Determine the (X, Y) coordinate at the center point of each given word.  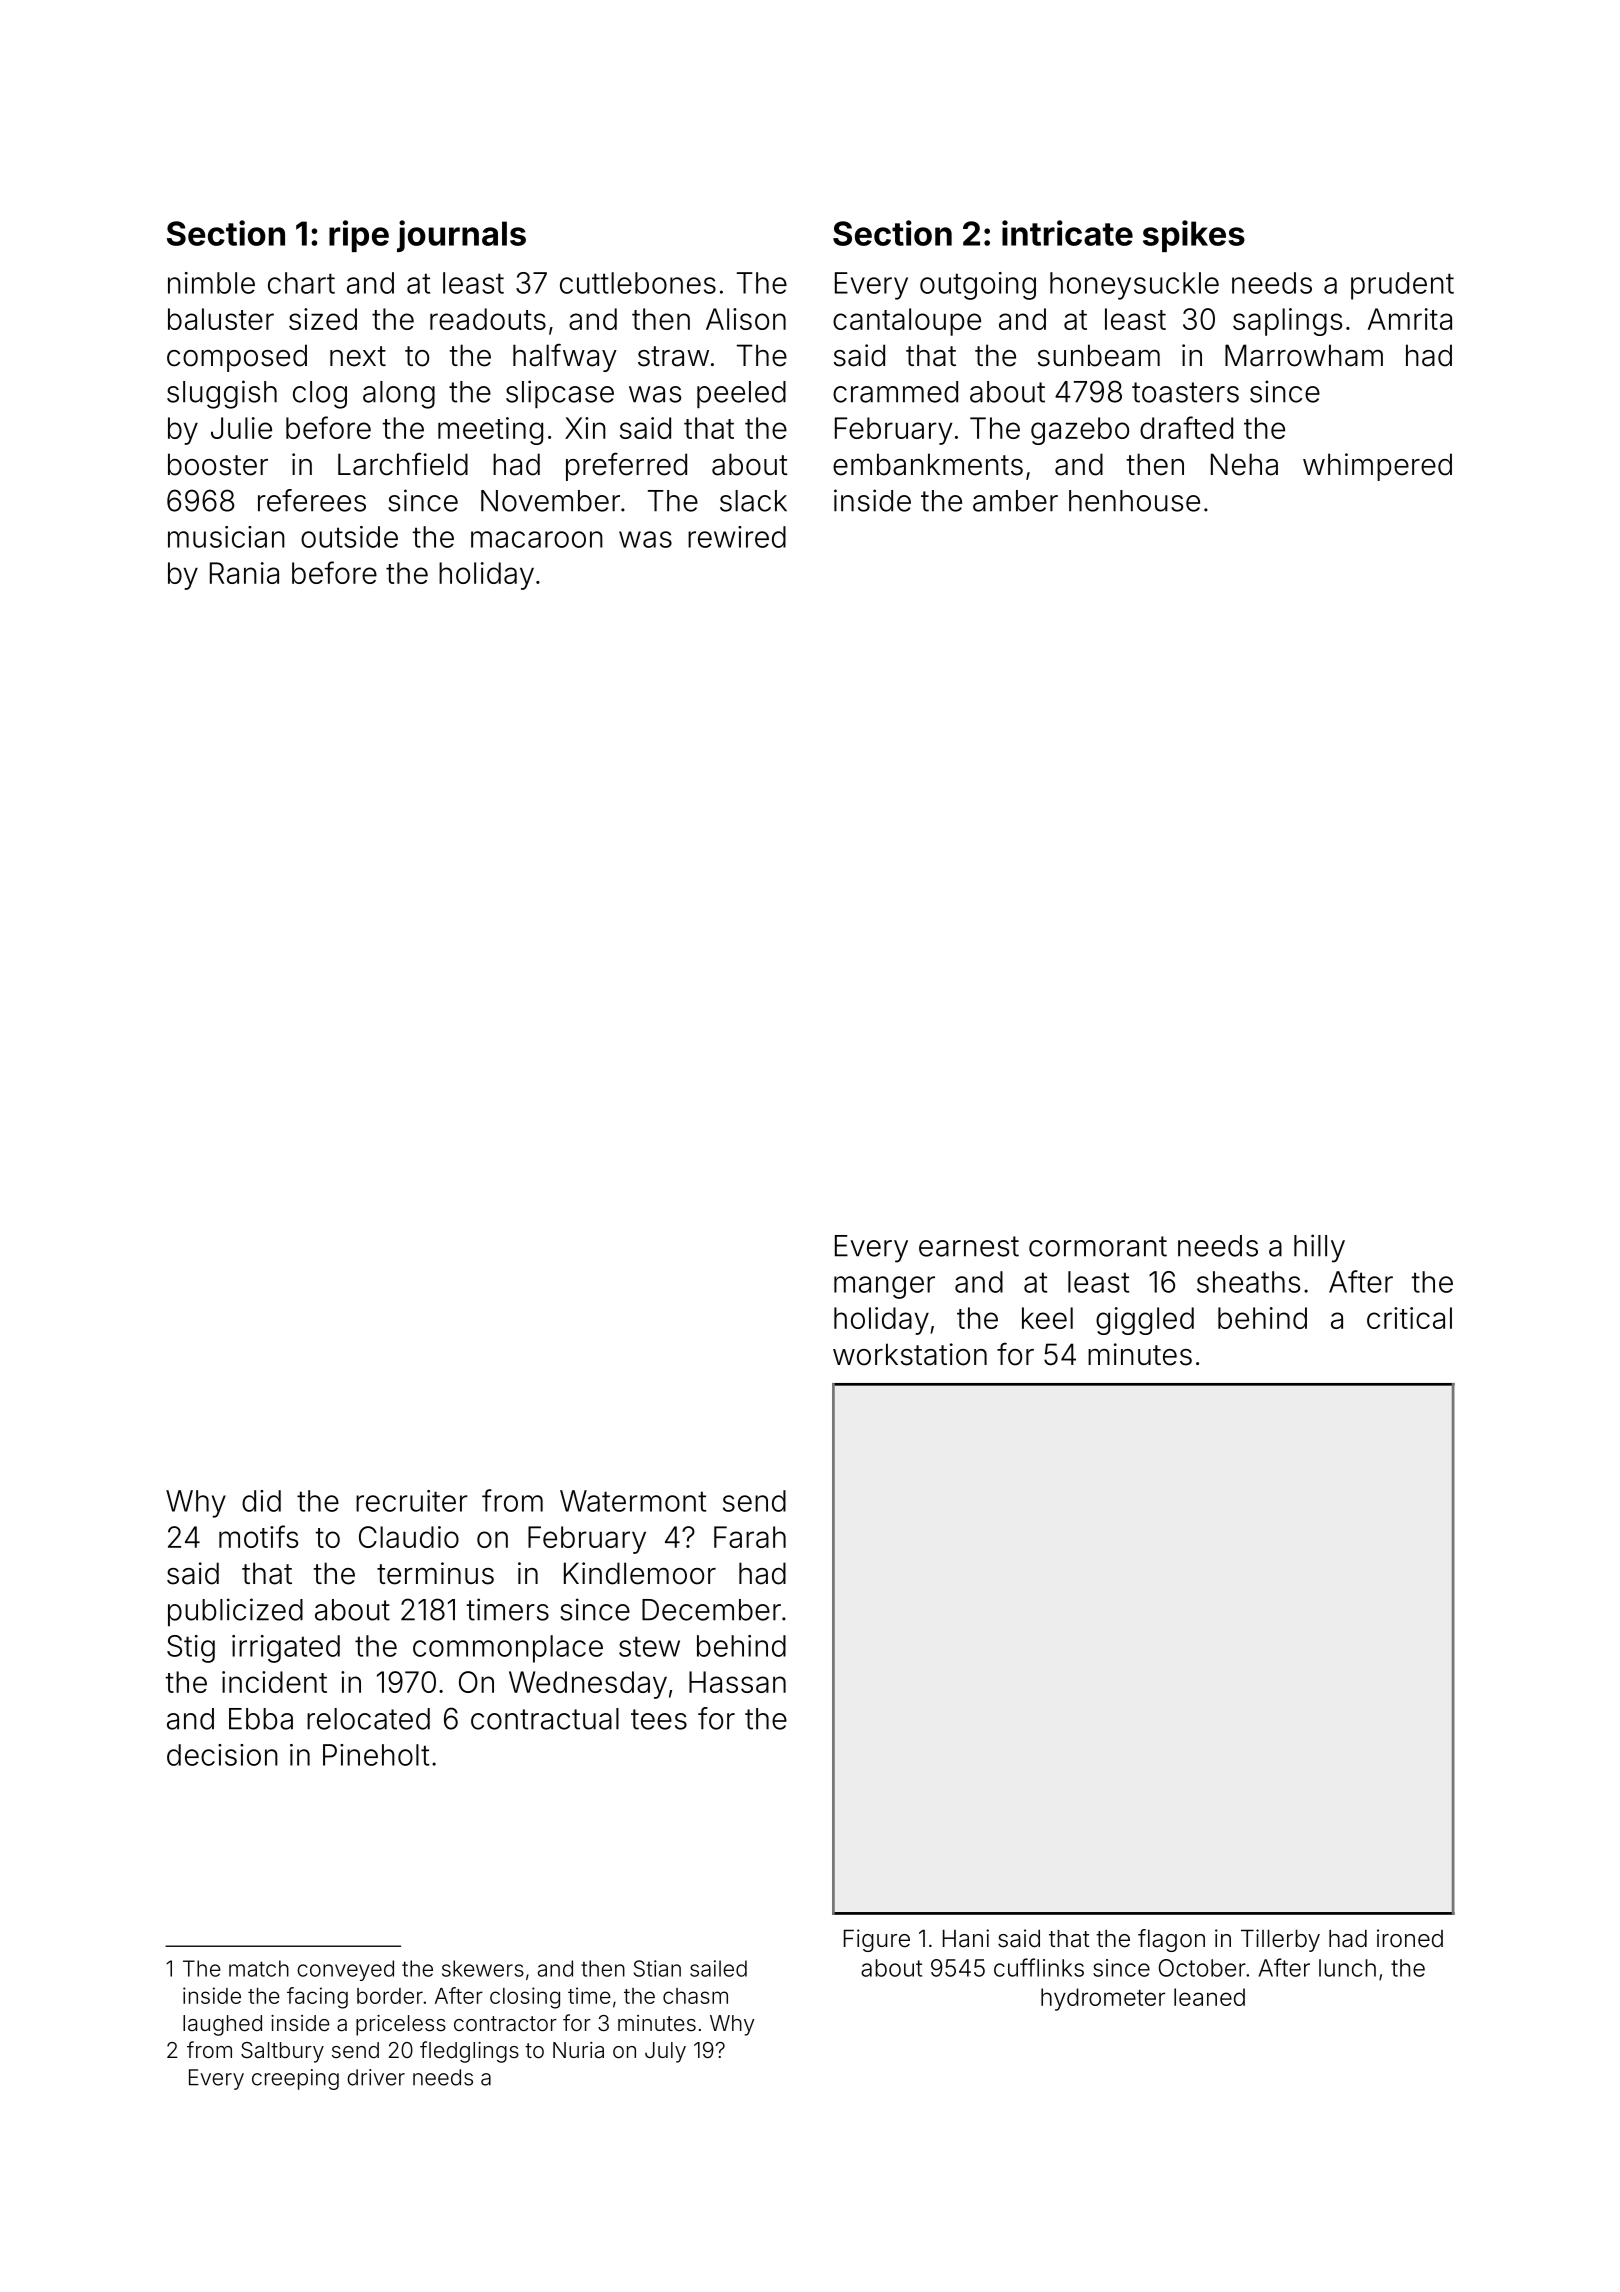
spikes (1194, 236)
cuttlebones (638, 283)
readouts (488, 319)
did (261, 1501)
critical (1409, 1318)
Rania (244, 573)
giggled (1145, 1321)
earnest (969, 1246)
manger (884, 1287)
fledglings (469, 2052)
